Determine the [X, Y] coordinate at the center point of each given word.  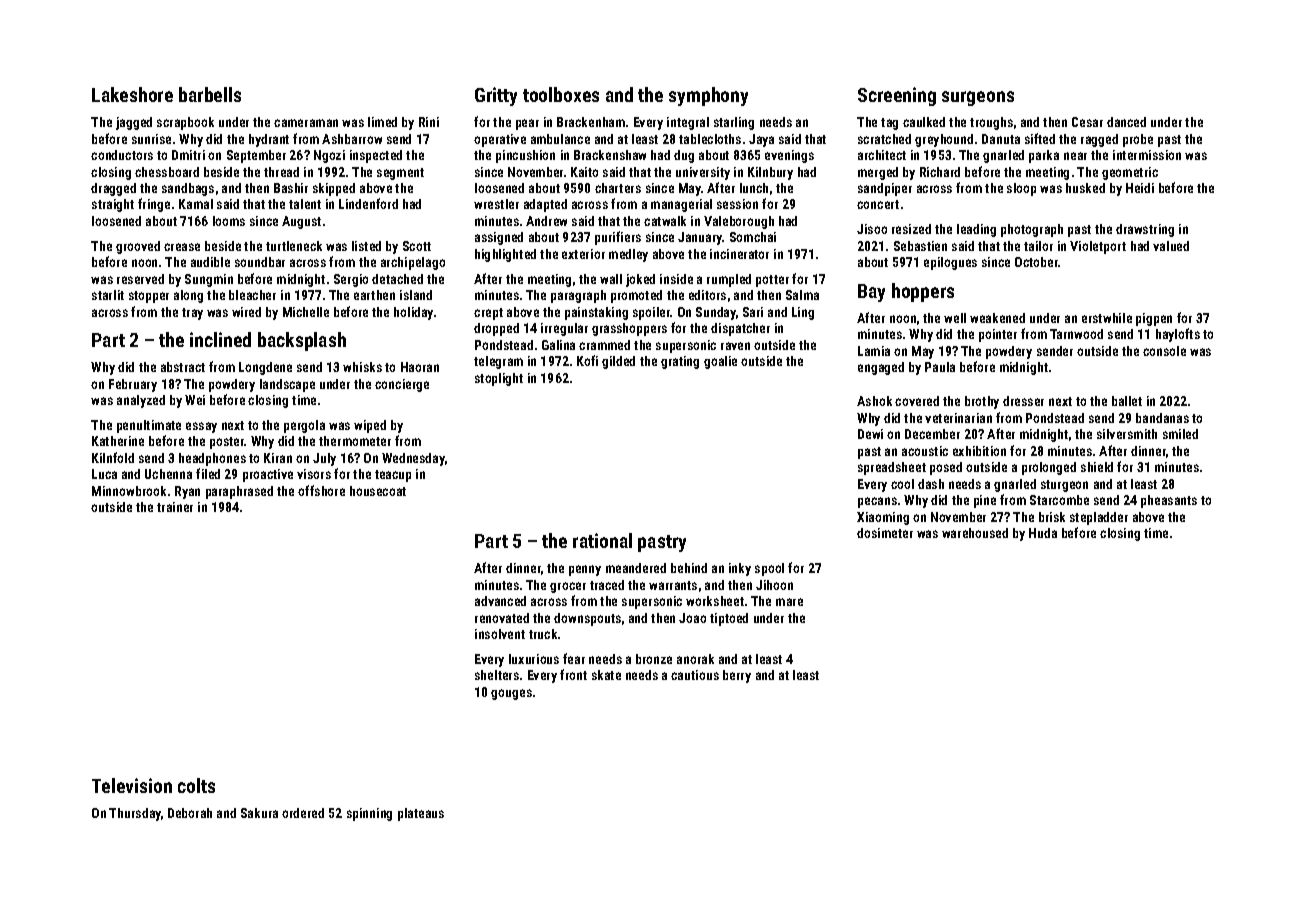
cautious [695, 675]
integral [688, 123]
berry [737, 676]
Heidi [1140, 188]
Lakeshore [132, 94]
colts [196, 785]
